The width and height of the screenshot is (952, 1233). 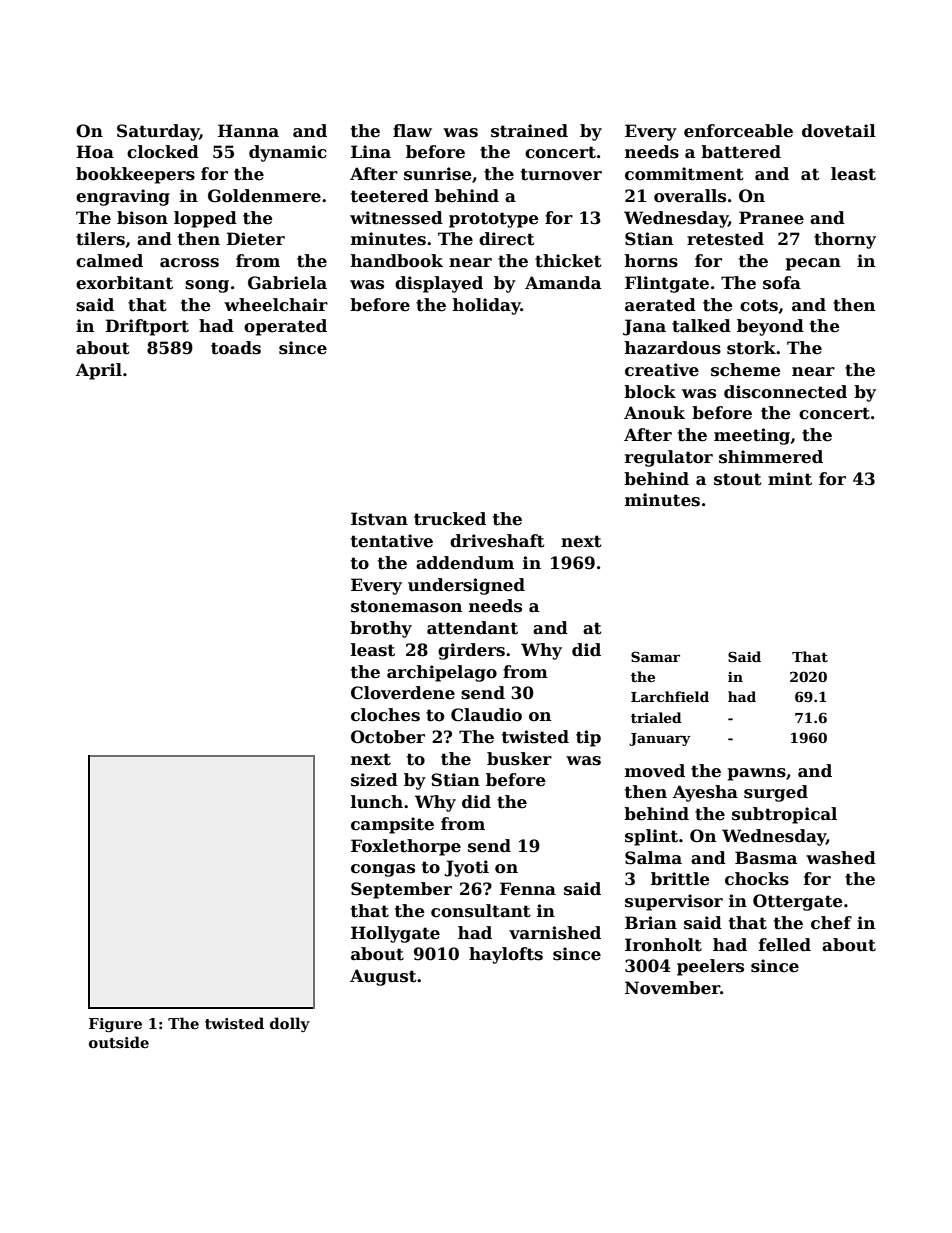 What do you see at coordinates (450, 519) in the screenshot?
I see `trucked` at bounding box center [450, 519].
